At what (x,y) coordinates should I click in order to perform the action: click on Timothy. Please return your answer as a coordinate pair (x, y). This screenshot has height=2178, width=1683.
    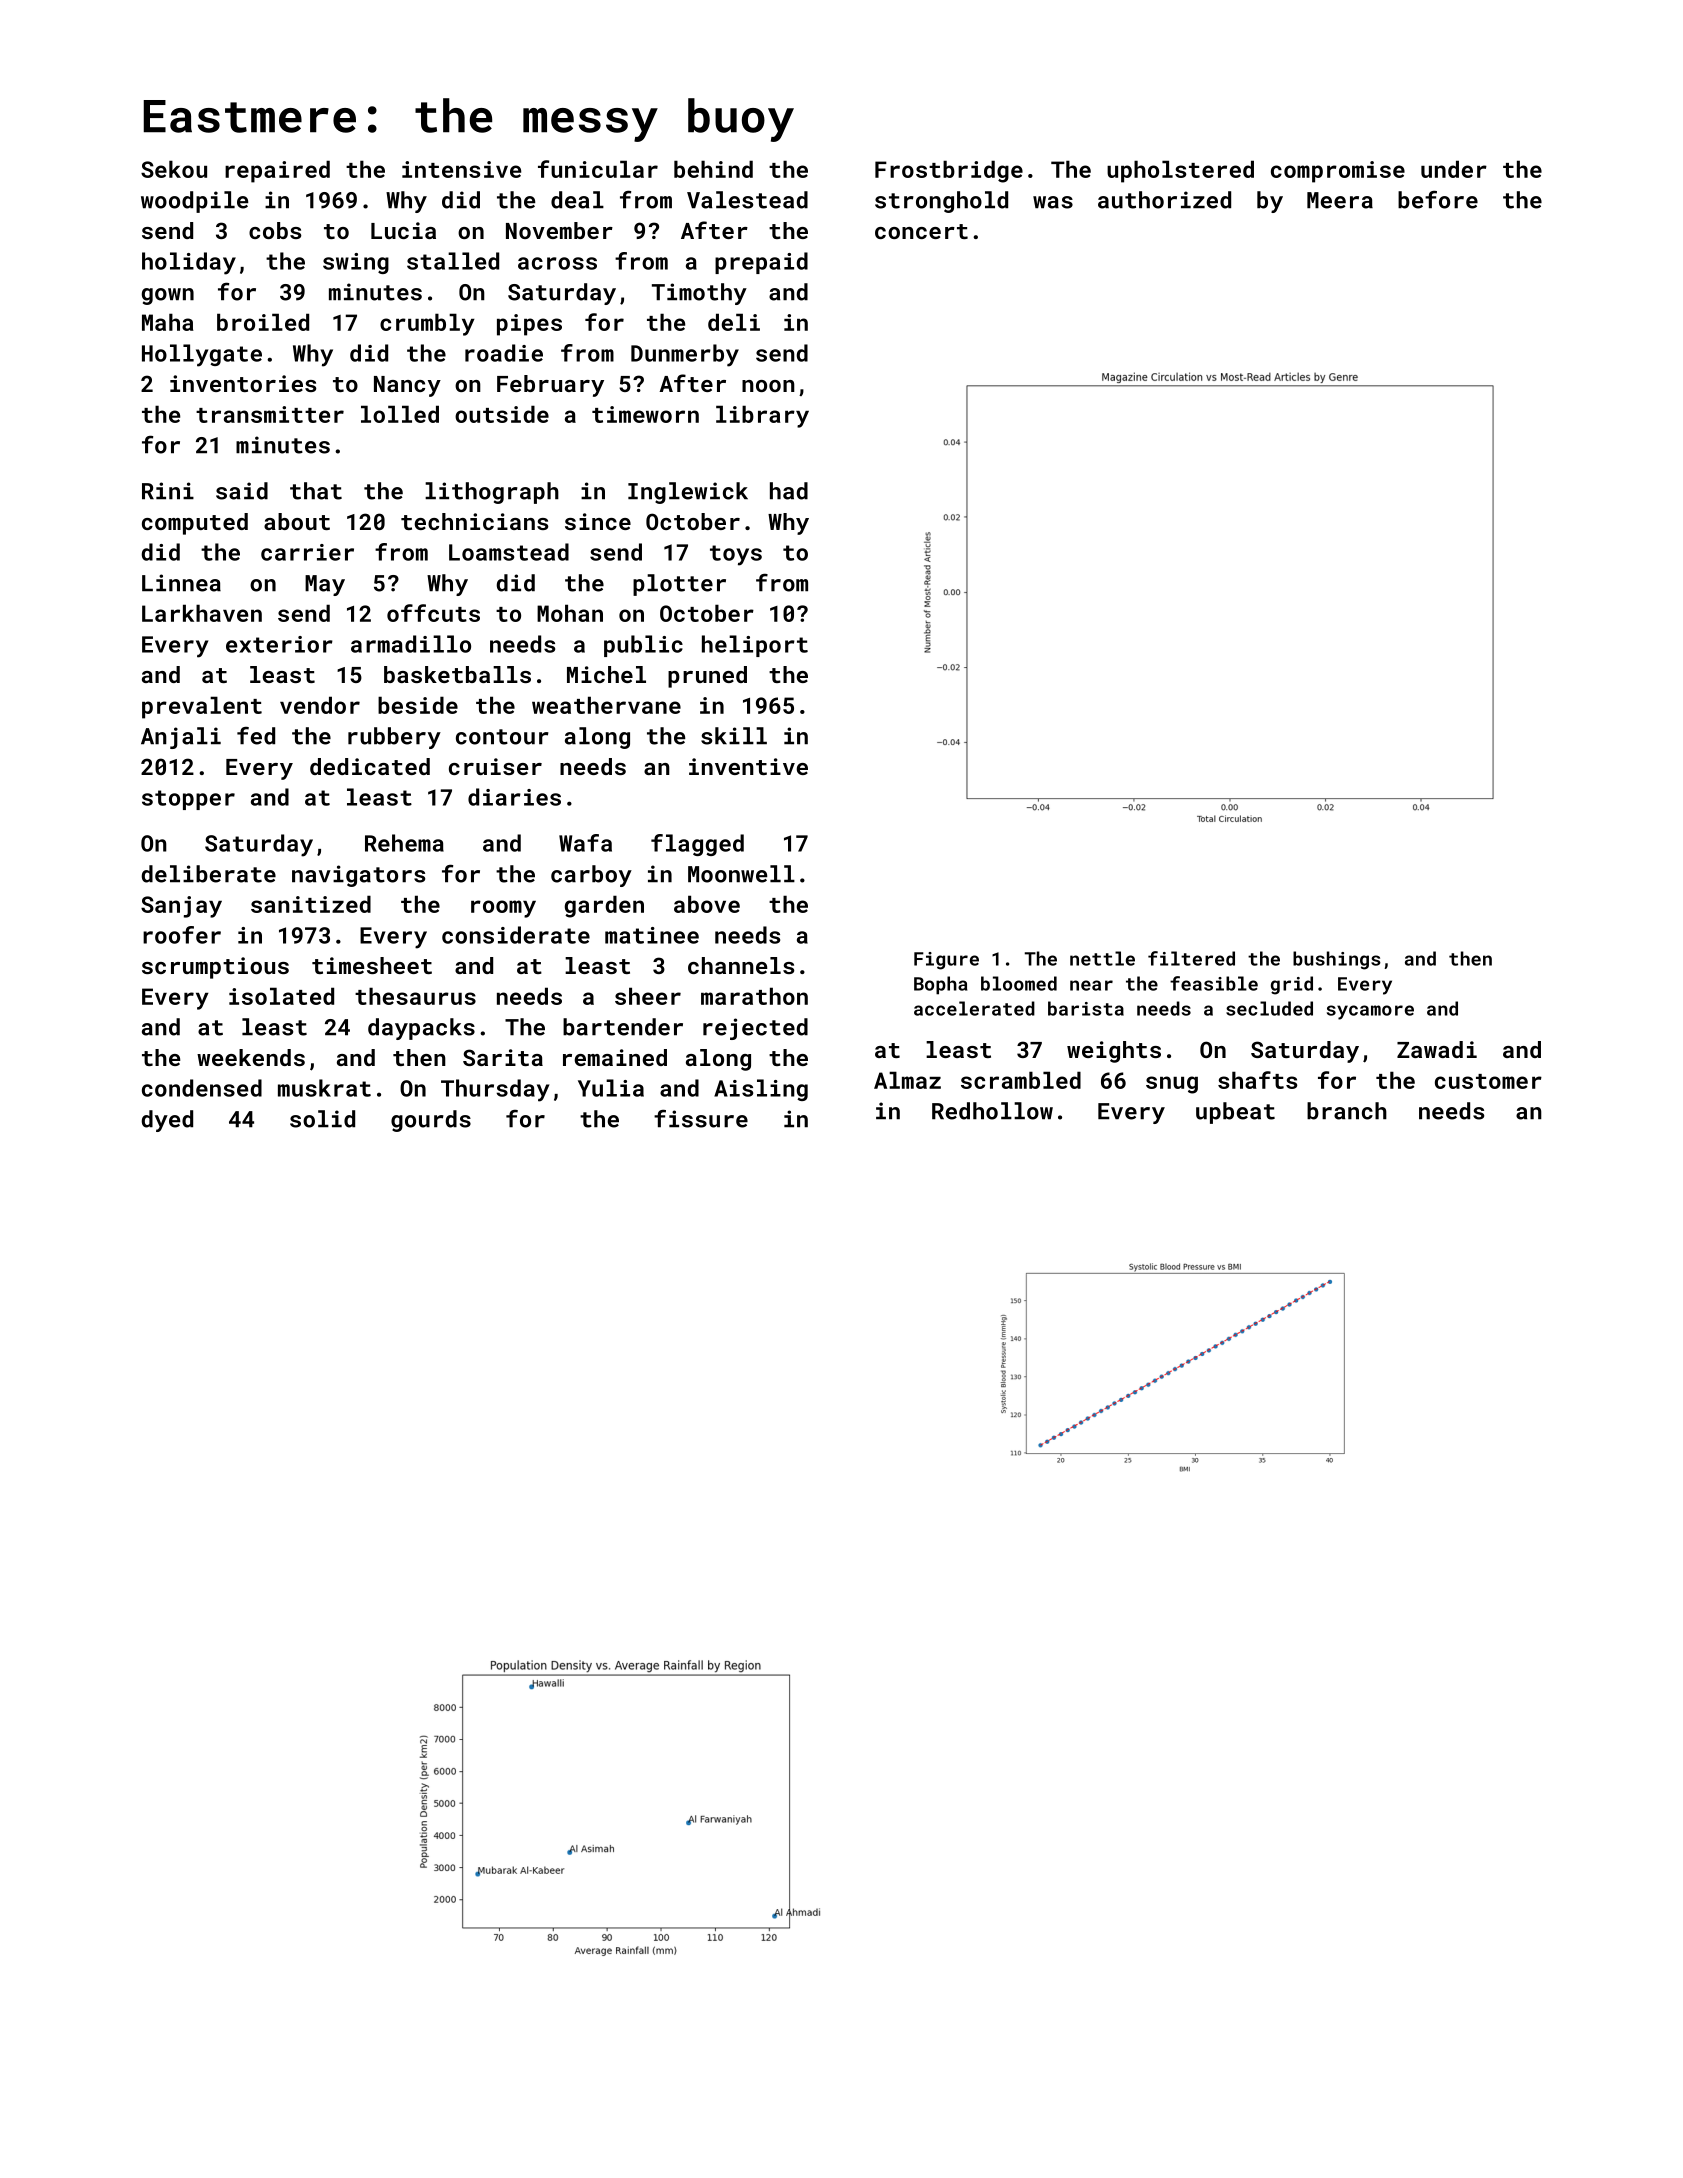
    Looking at the image, I should click on (699, 294).
